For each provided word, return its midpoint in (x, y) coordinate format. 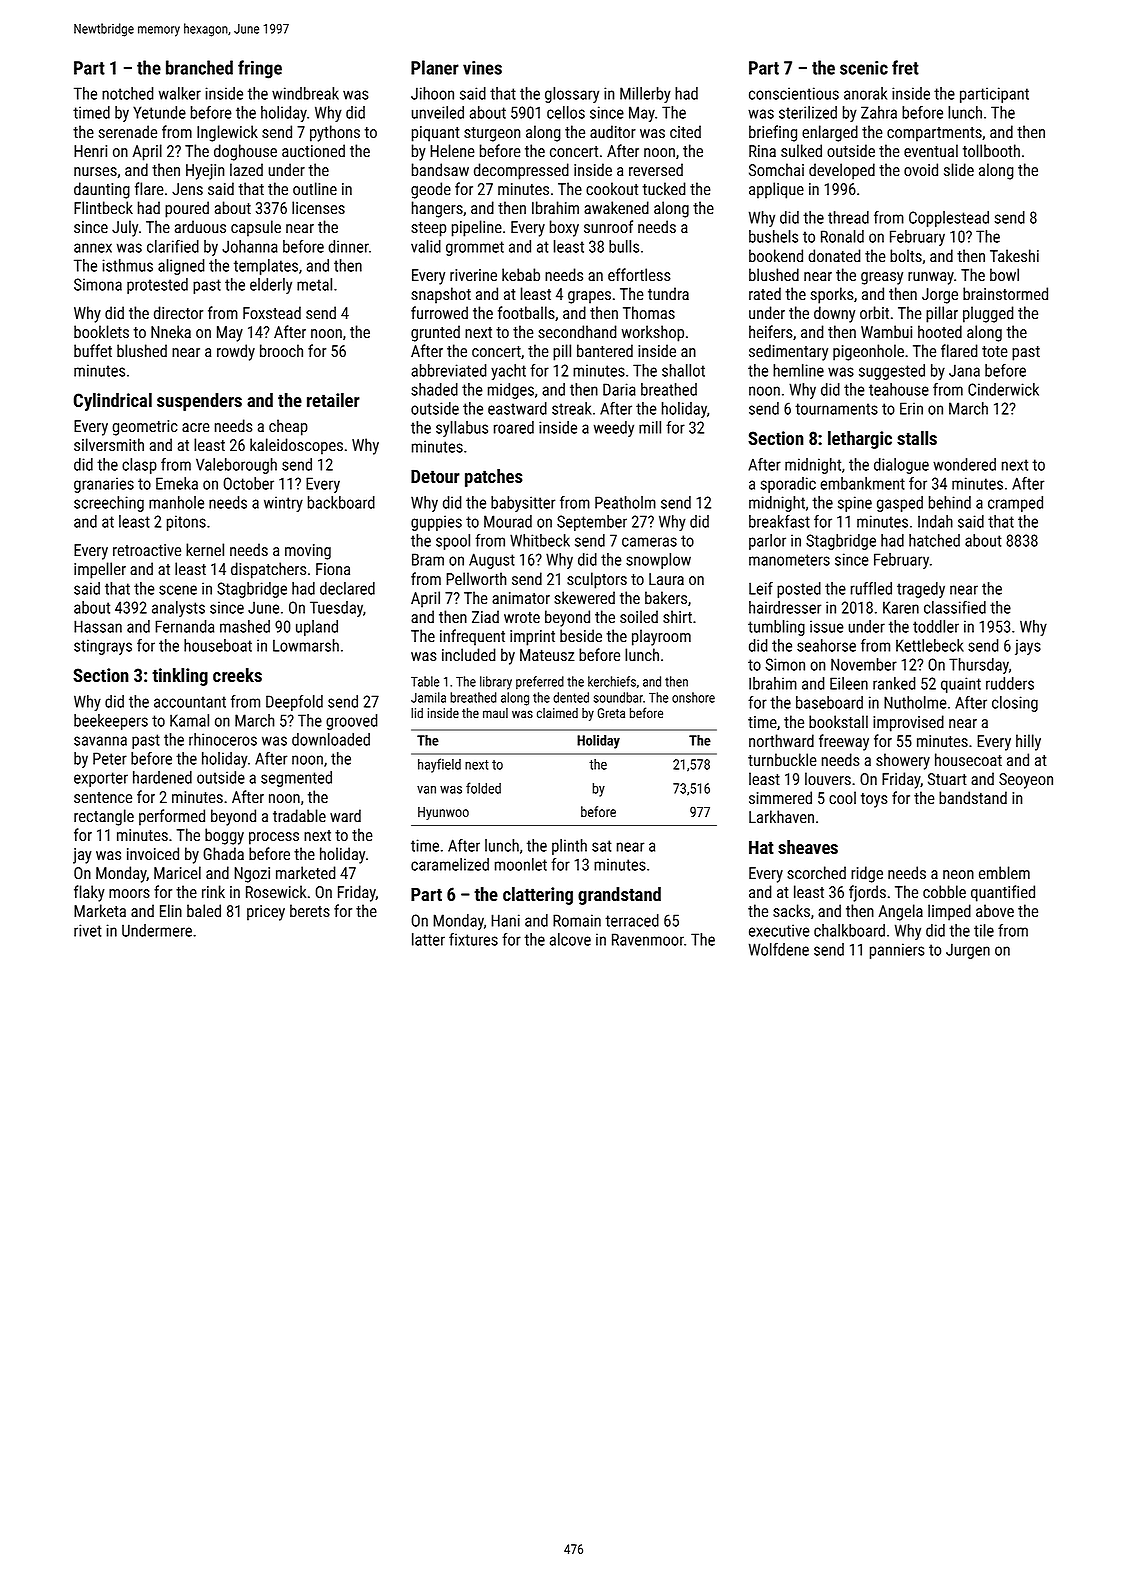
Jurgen (968, 951)
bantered (605, 350)
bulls (624, 246)
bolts (906, 255)
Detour (435, 476)
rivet (88, 930)
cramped (1015, 504)
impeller (100, 570)
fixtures (473, 939)
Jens (187, 189)
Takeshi (1014, 255)
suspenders (199, 402)
